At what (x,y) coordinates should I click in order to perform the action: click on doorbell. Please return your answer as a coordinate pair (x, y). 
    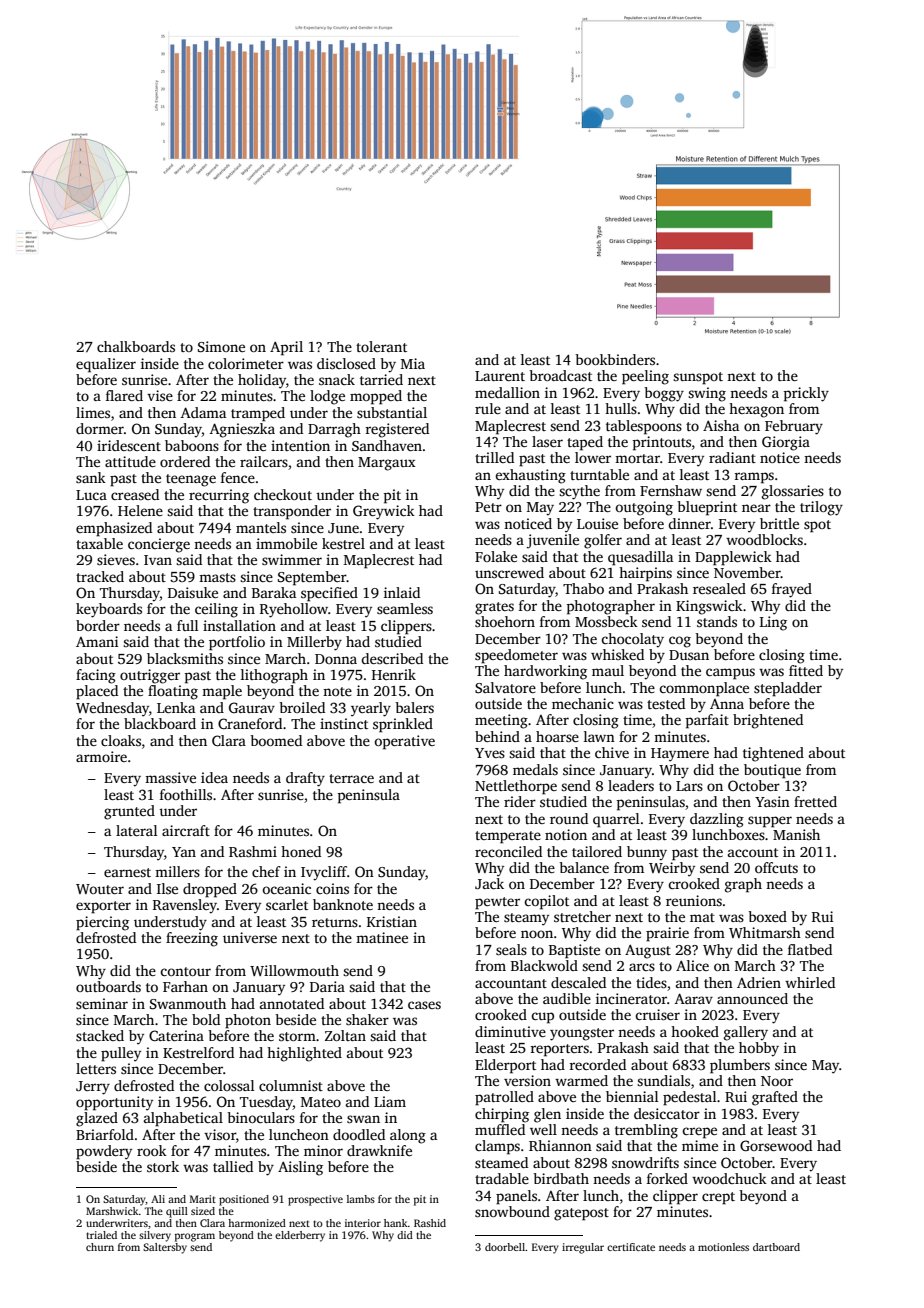
    Looking at the image, I should click on (505, 1247).
